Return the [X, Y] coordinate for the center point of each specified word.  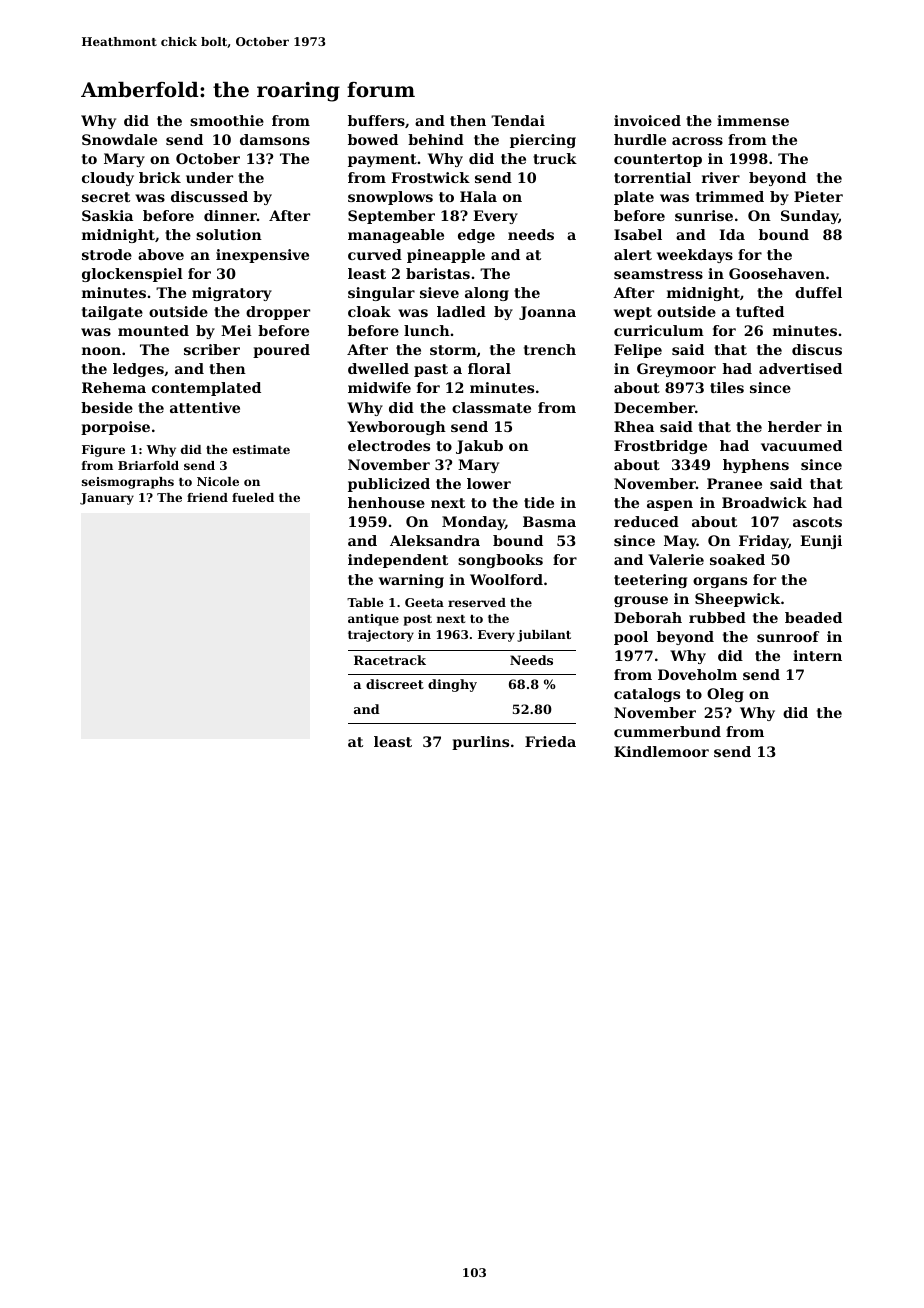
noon [101, 351]
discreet [395, 684]
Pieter [818, 196]
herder [795, 426]
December [654, 407]
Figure [103, 451]
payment [382, 160]
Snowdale [119, 139]
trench [550, 349]
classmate [491, 407]
